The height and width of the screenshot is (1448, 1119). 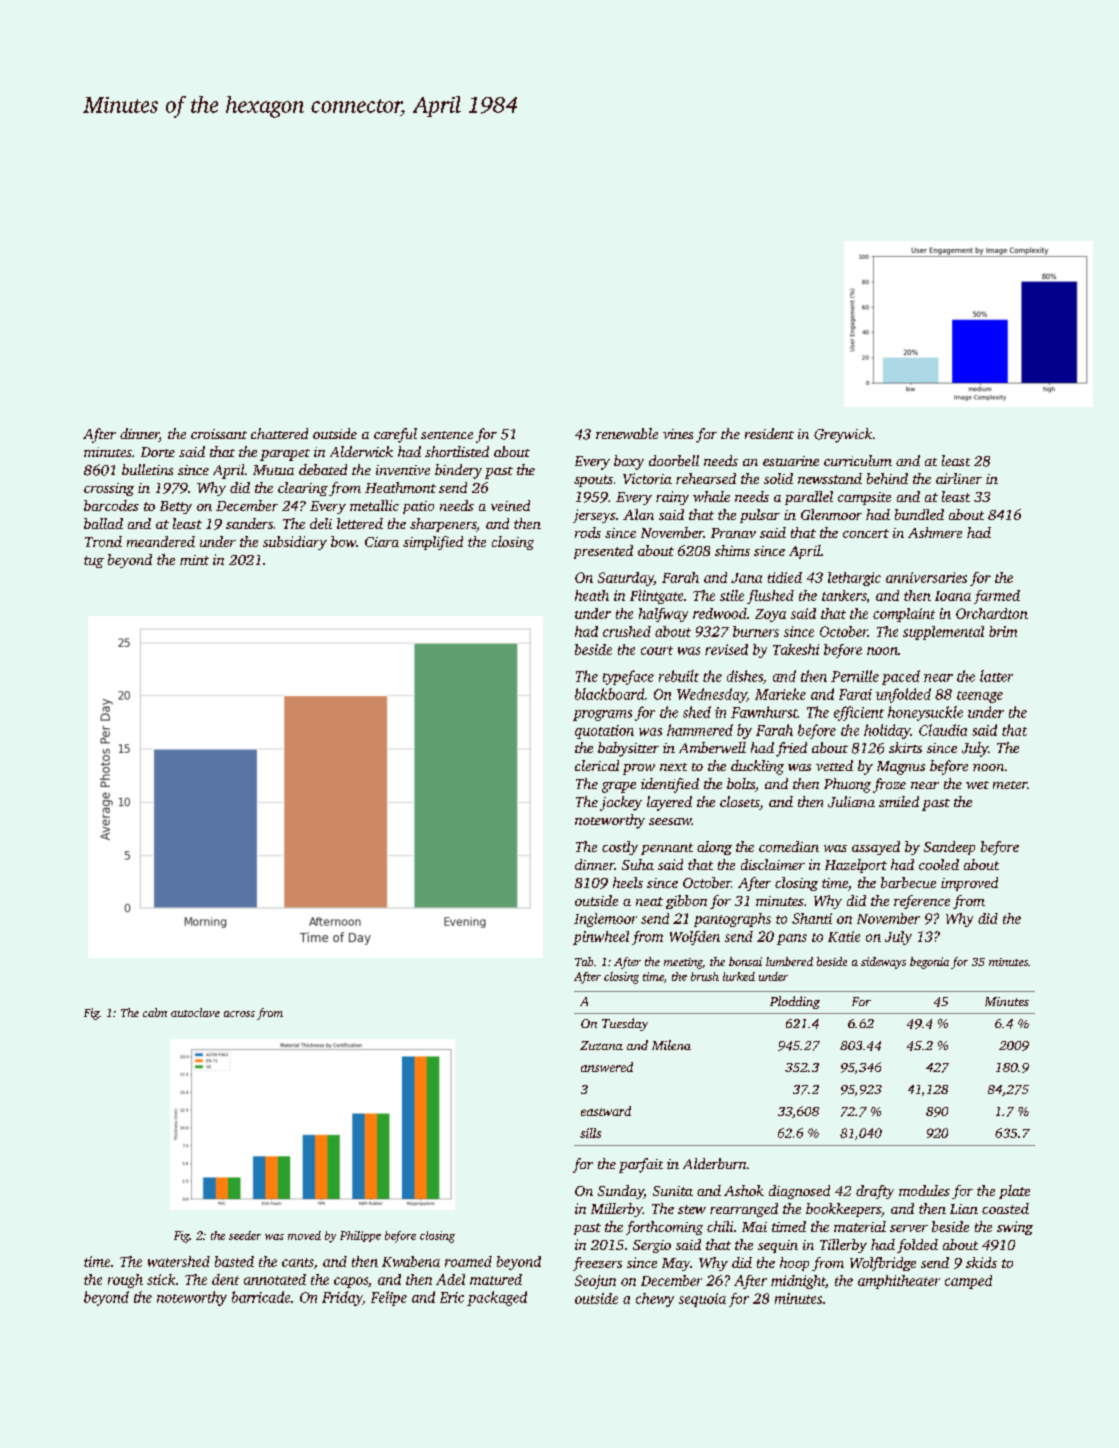 What do you see at coordinates (1014, 1192) in the screenshot?
I see `plate` at bounding box center [1014, 1192].
